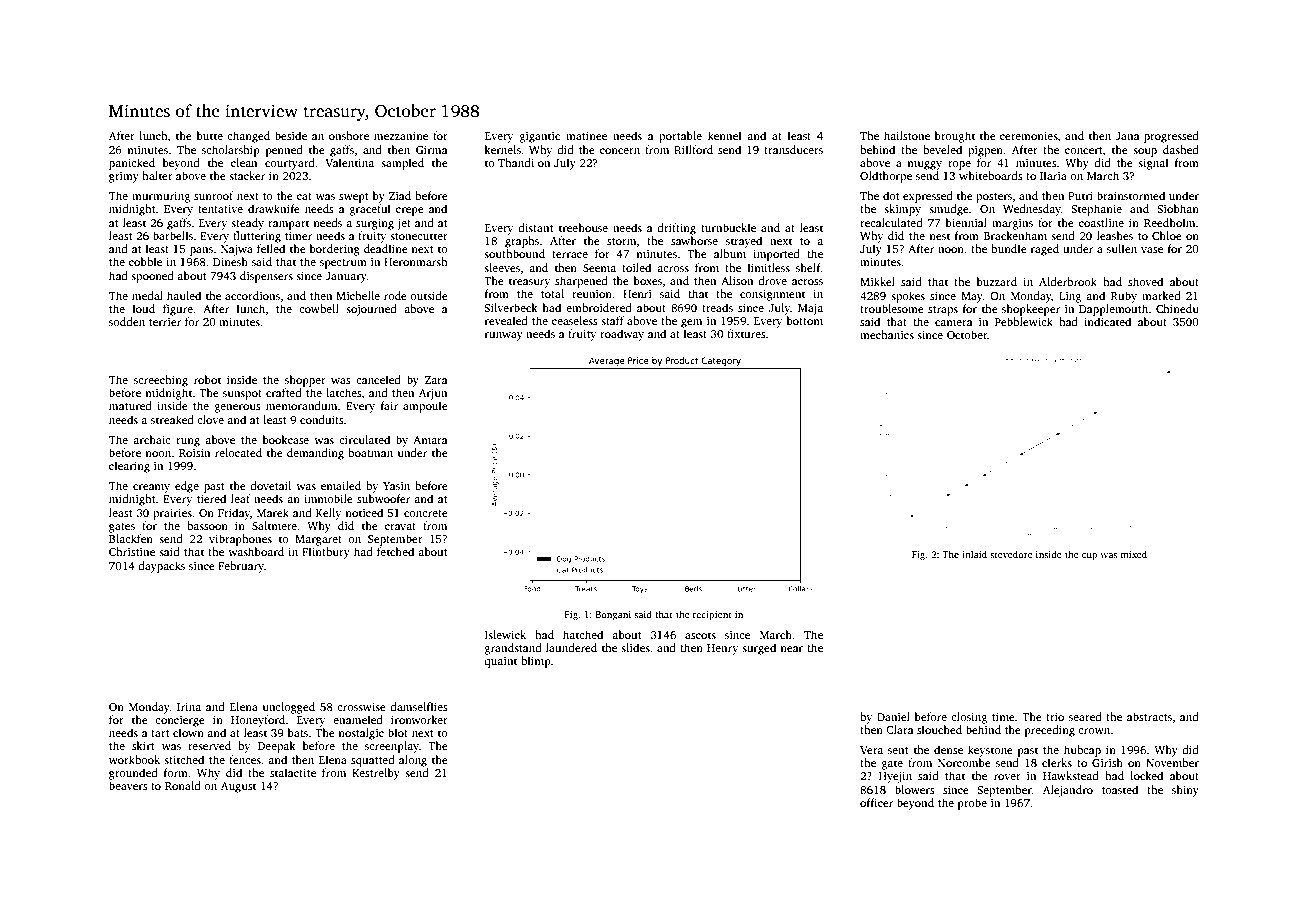 Image resolution: width=1308 pixels, height=924 pixels. I want to click on indicated, so click(1107, 321).
